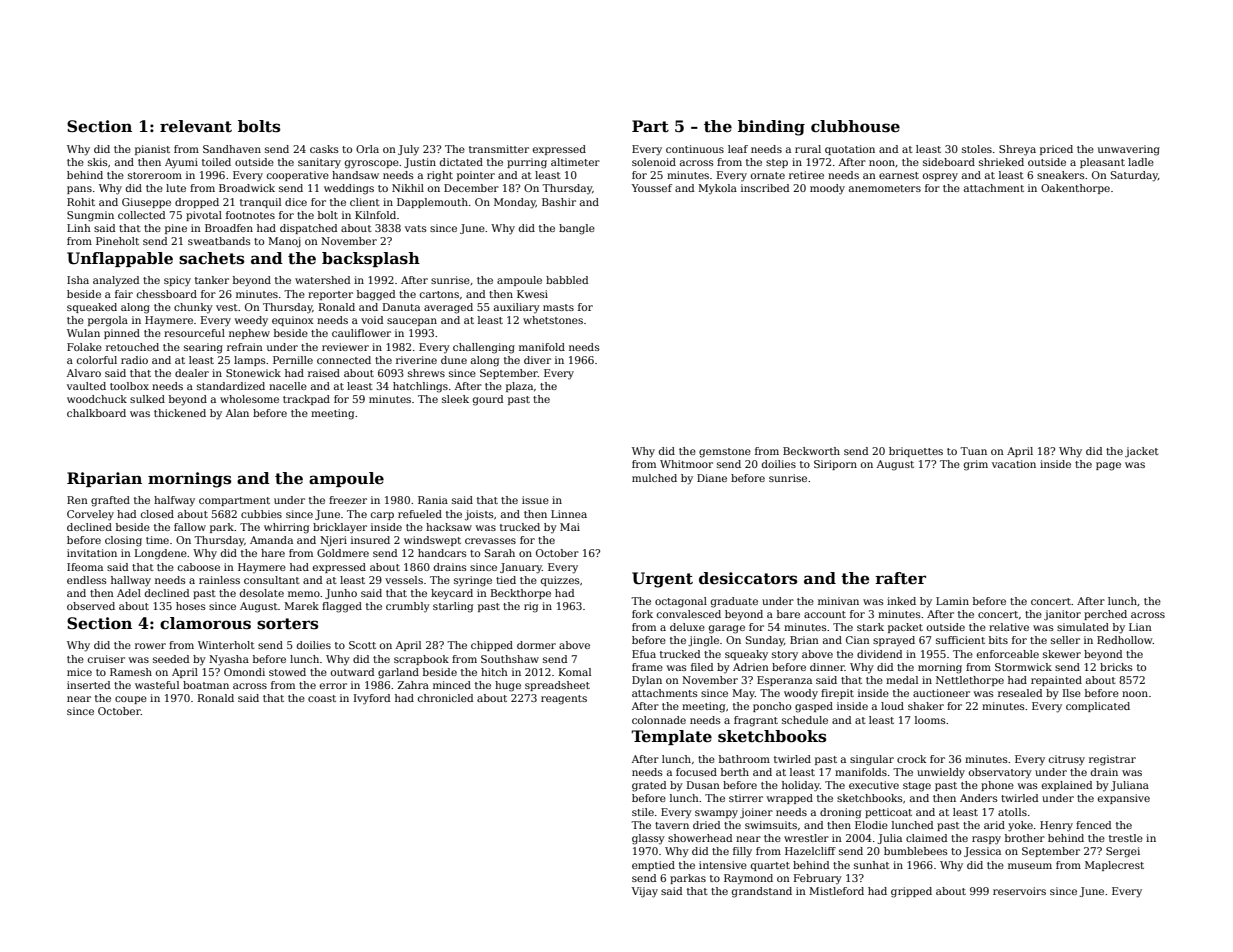 This screenshot has width=1233, height=952. What do you see at coordinates (575, 672) in the screenshot?
I see `Komal` at bounding box center [575, 672].
